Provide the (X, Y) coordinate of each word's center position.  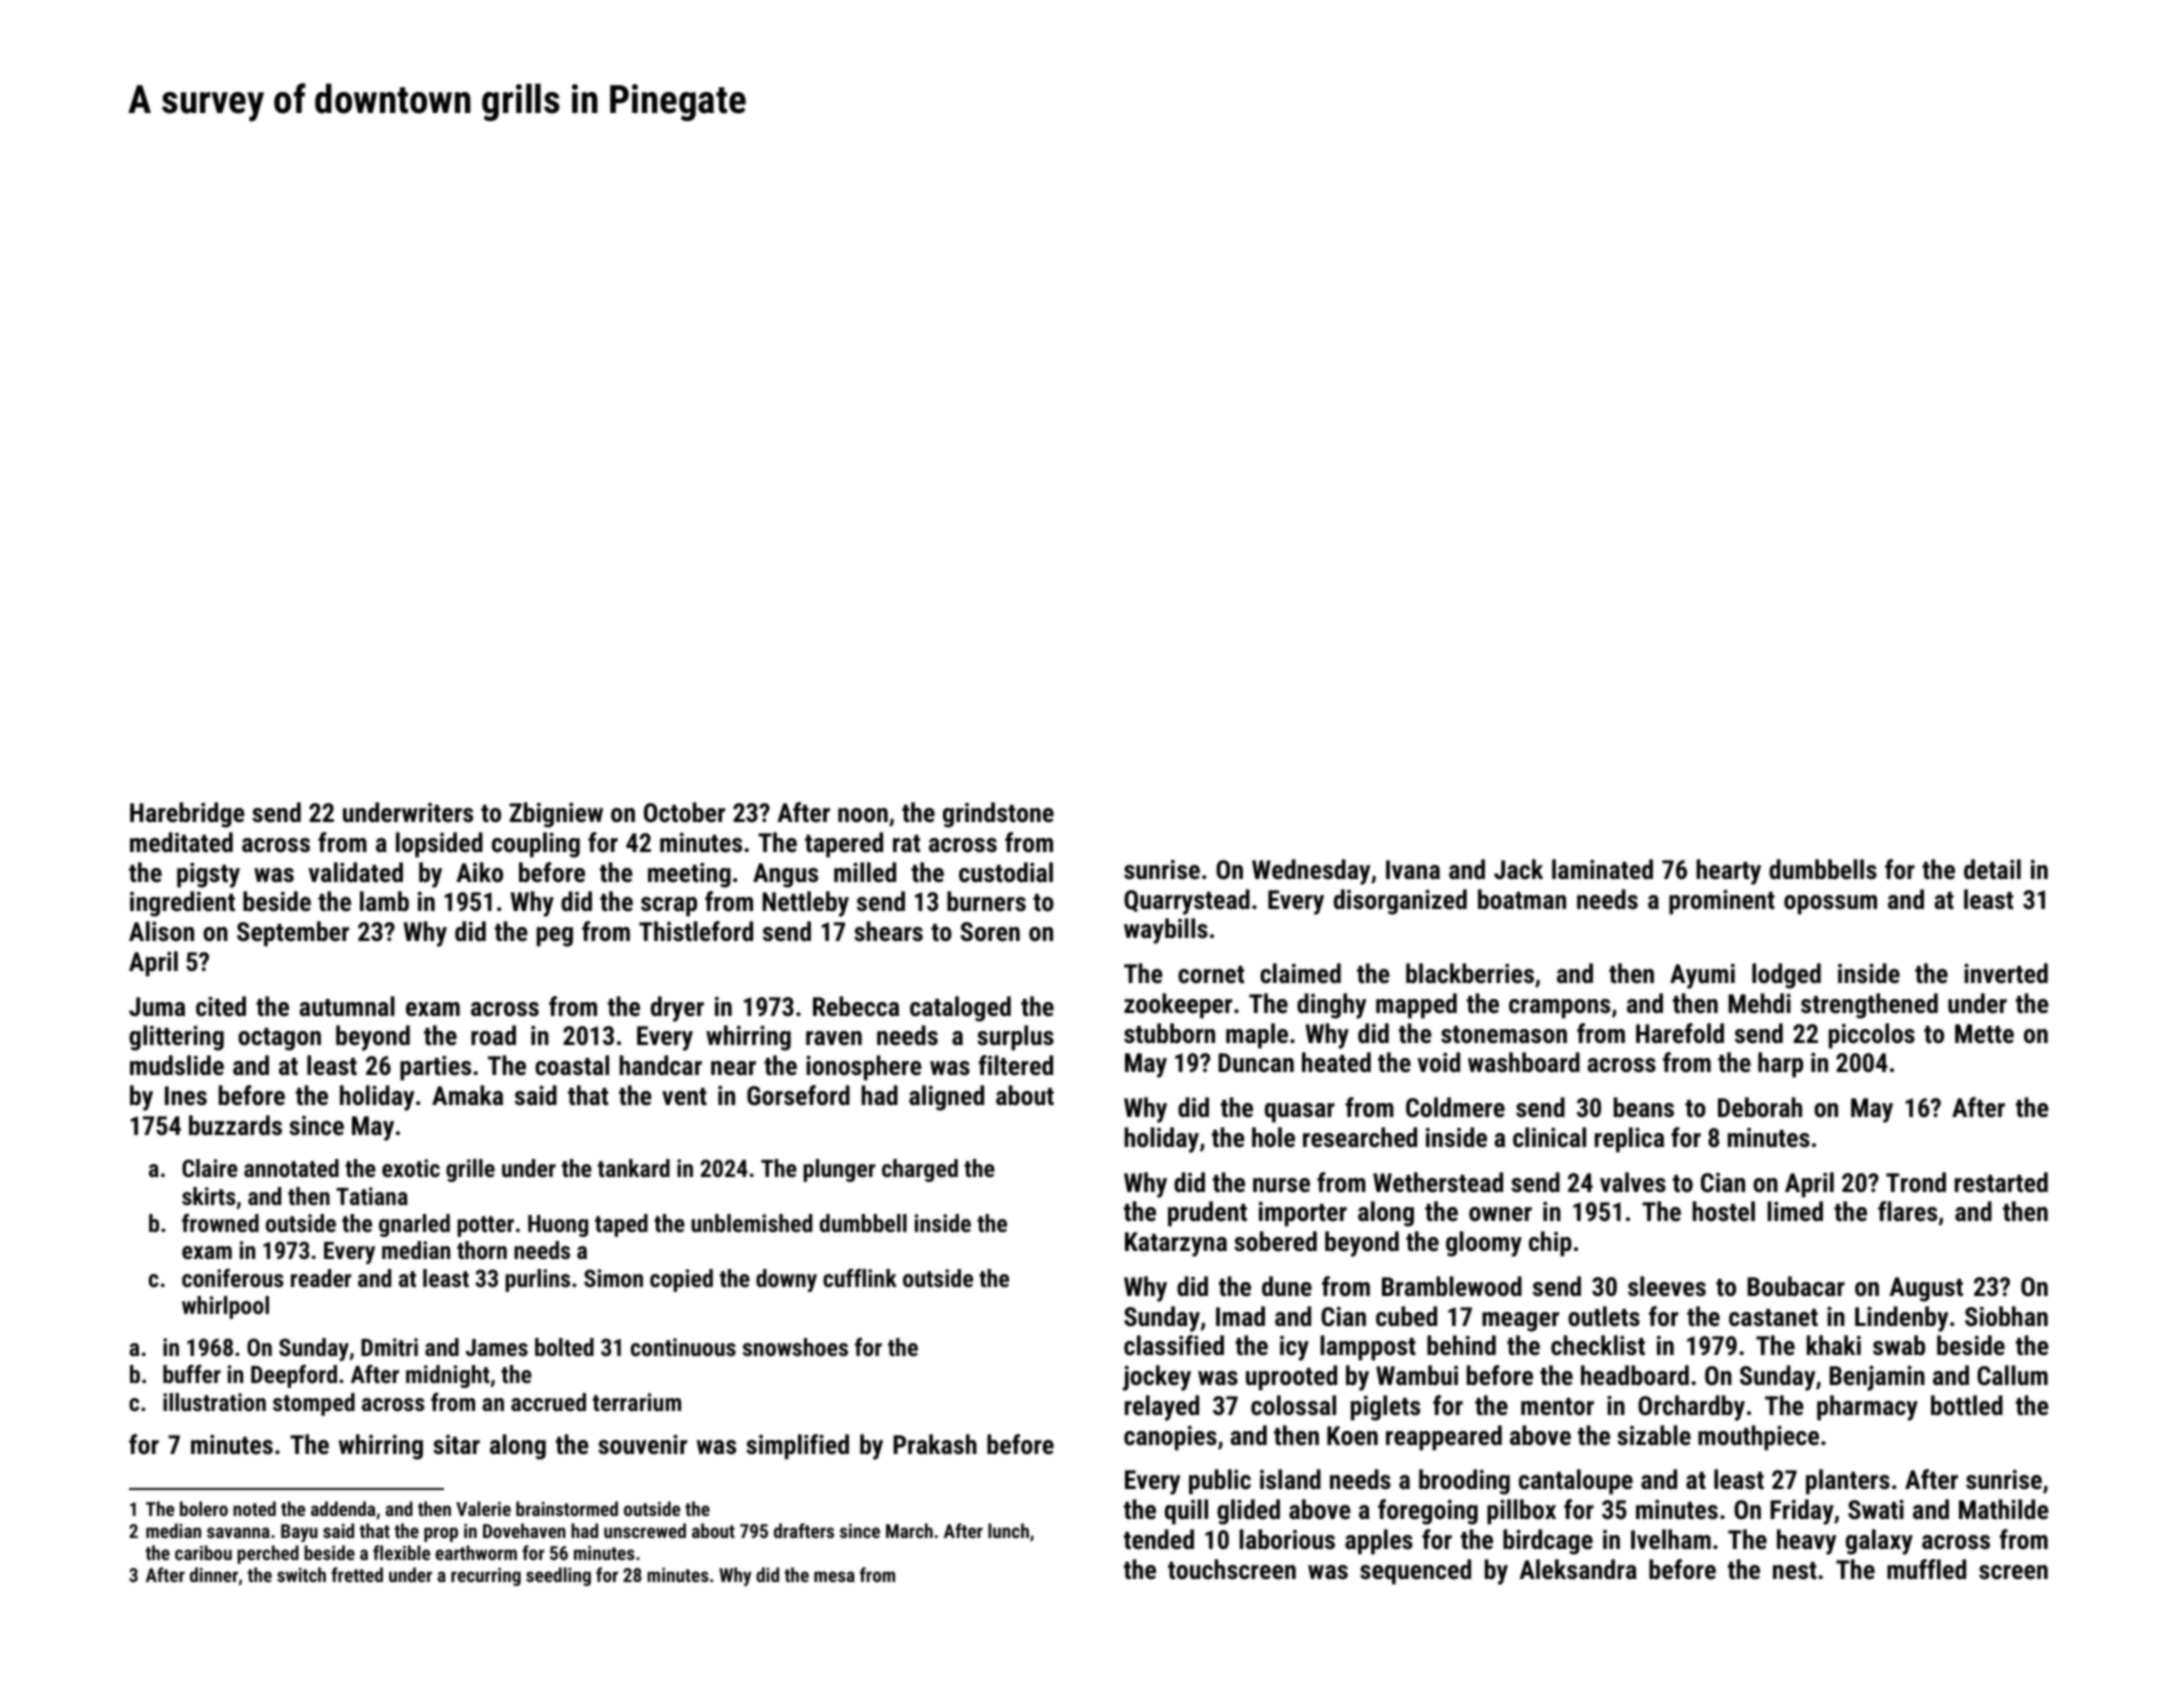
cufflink (860, 1277)
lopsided (439, 845)
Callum (2012, 1375)
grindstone (998, 815)
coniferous (233, 1277)
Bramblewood (1452, 1286)
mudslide (177, 1065)
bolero (204, 1508)
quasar (1300, 1113)
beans (1644, 1107)
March (909, 1530)
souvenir (642, 1444)
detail (1992, 869)
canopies (1170, 1438)
